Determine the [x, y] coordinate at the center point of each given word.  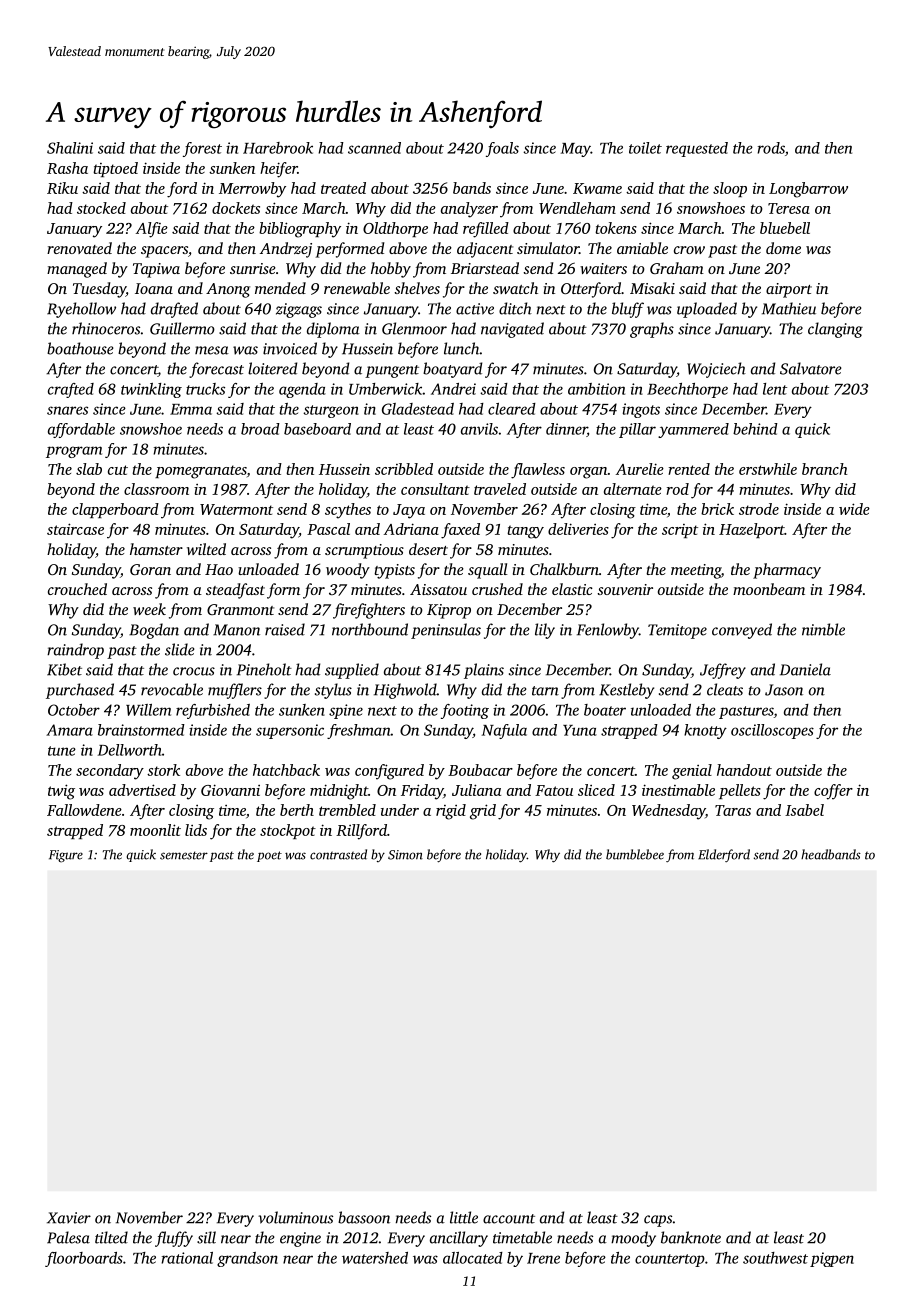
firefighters [369, 611]
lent [775, 389]
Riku [62, 188]
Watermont [236, 509]
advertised [142, 790]
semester [184, 855]
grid [483, 812]
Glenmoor [414, 328]
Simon [405, 855]
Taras [733, 810]
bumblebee [635, 854]
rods [771, 148]
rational [187, 1258]
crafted [71, 390]
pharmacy [787, 571]
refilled [486, 230]
